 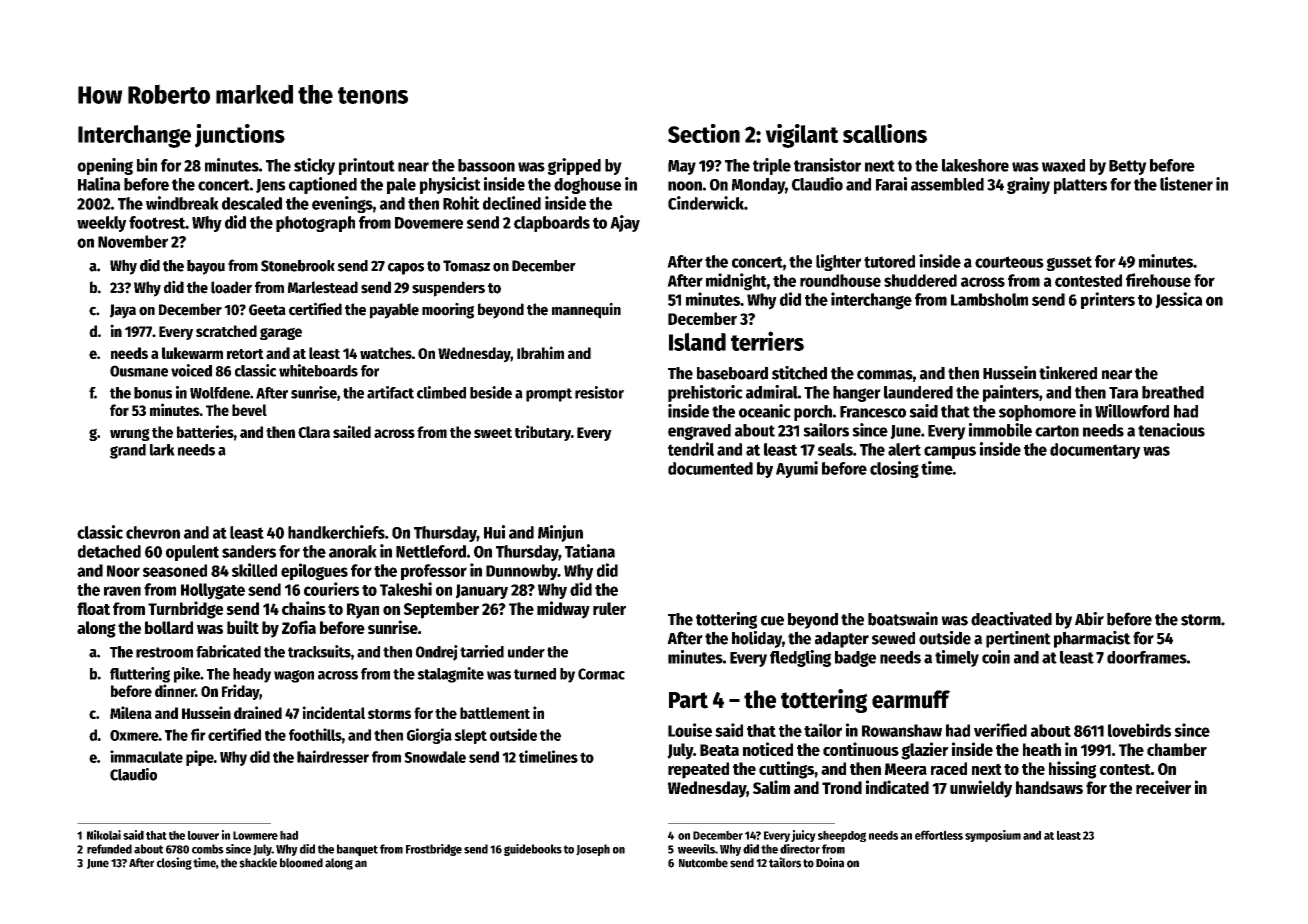 I want to click on Ayumi, so click(x=797, y=469).
